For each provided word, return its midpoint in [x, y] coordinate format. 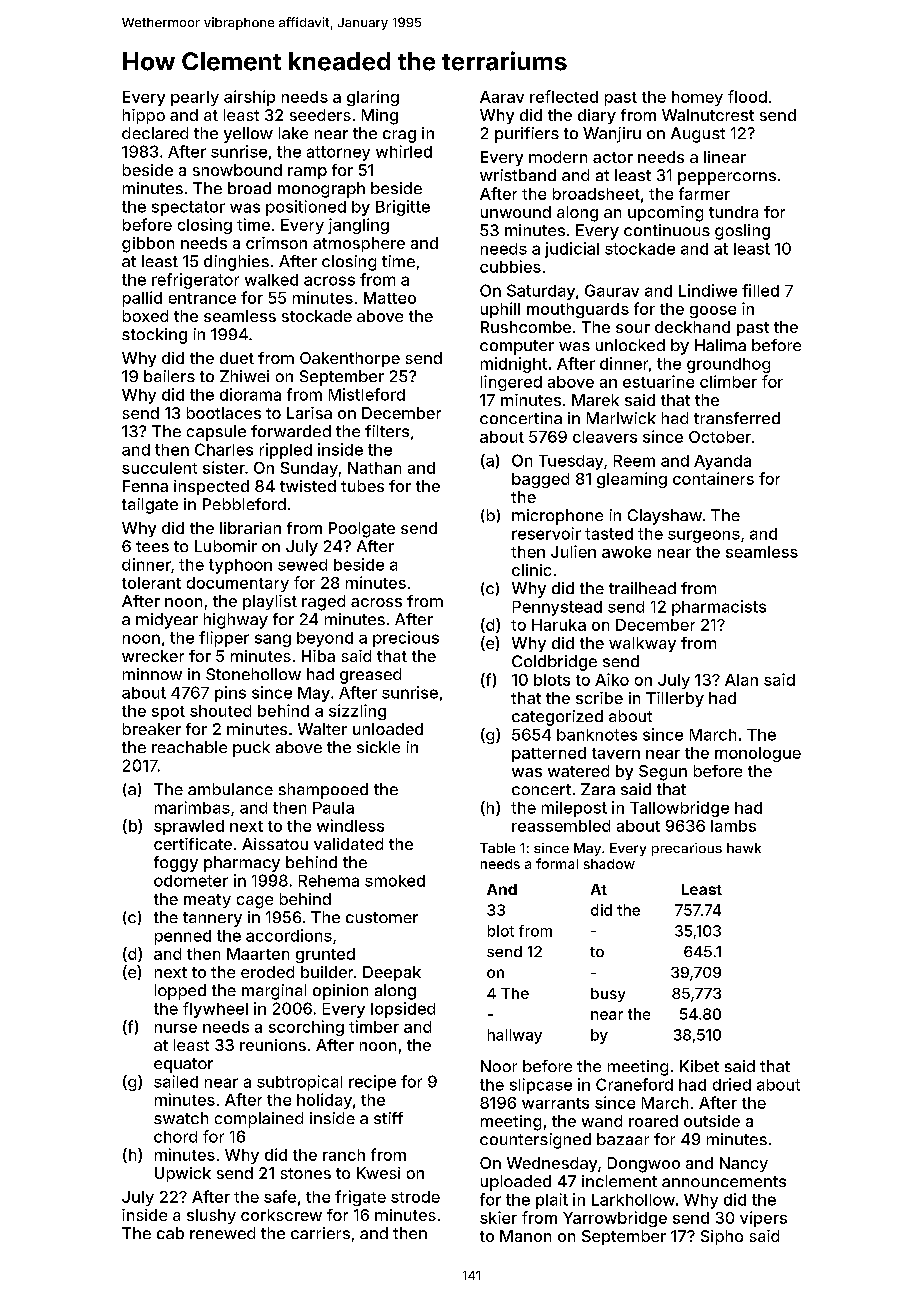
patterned [549, 754]
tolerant [151, 583]
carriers [320, 1233]
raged [323, 603]
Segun [663, 773]
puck [251, 749]
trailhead [642, 588]
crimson [276, 243]
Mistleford [367, 394]
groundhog [728, 365]
